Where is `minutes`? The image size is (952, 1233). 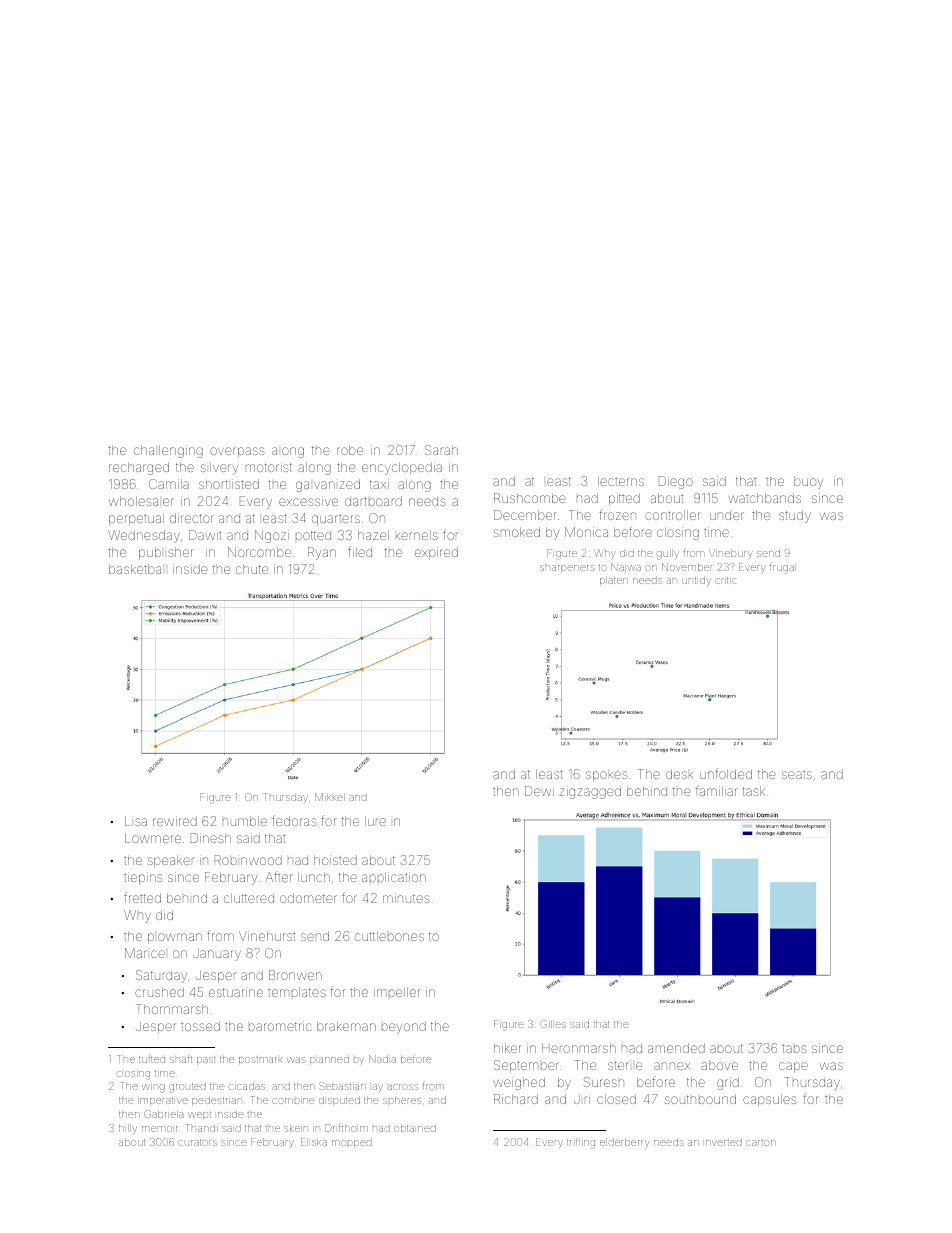 minutes is located at coordinates (406, 898).
